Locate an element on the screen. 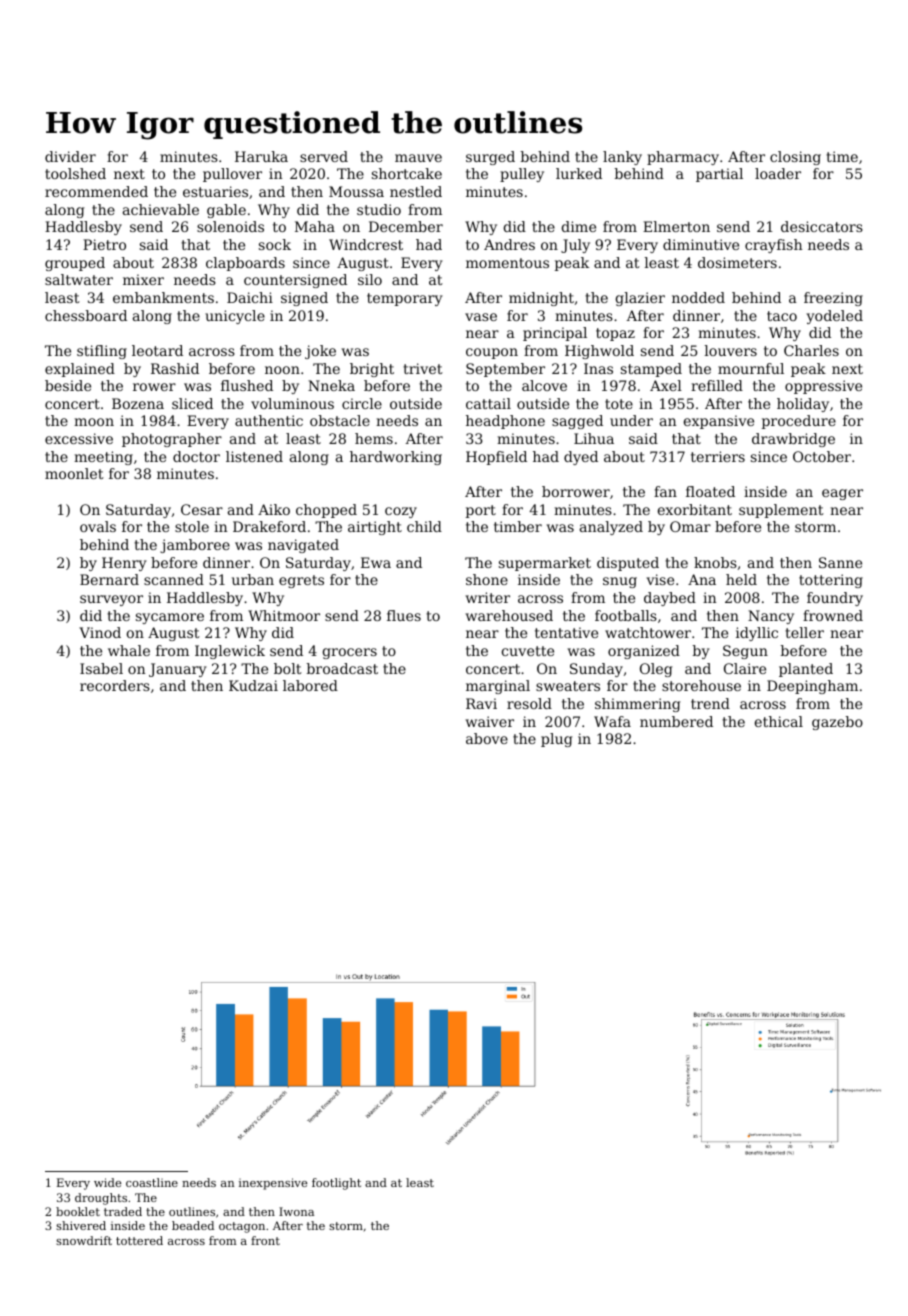 This screenshot has height=1316, width=908. tottered is located at coordinates (139, 1240).
